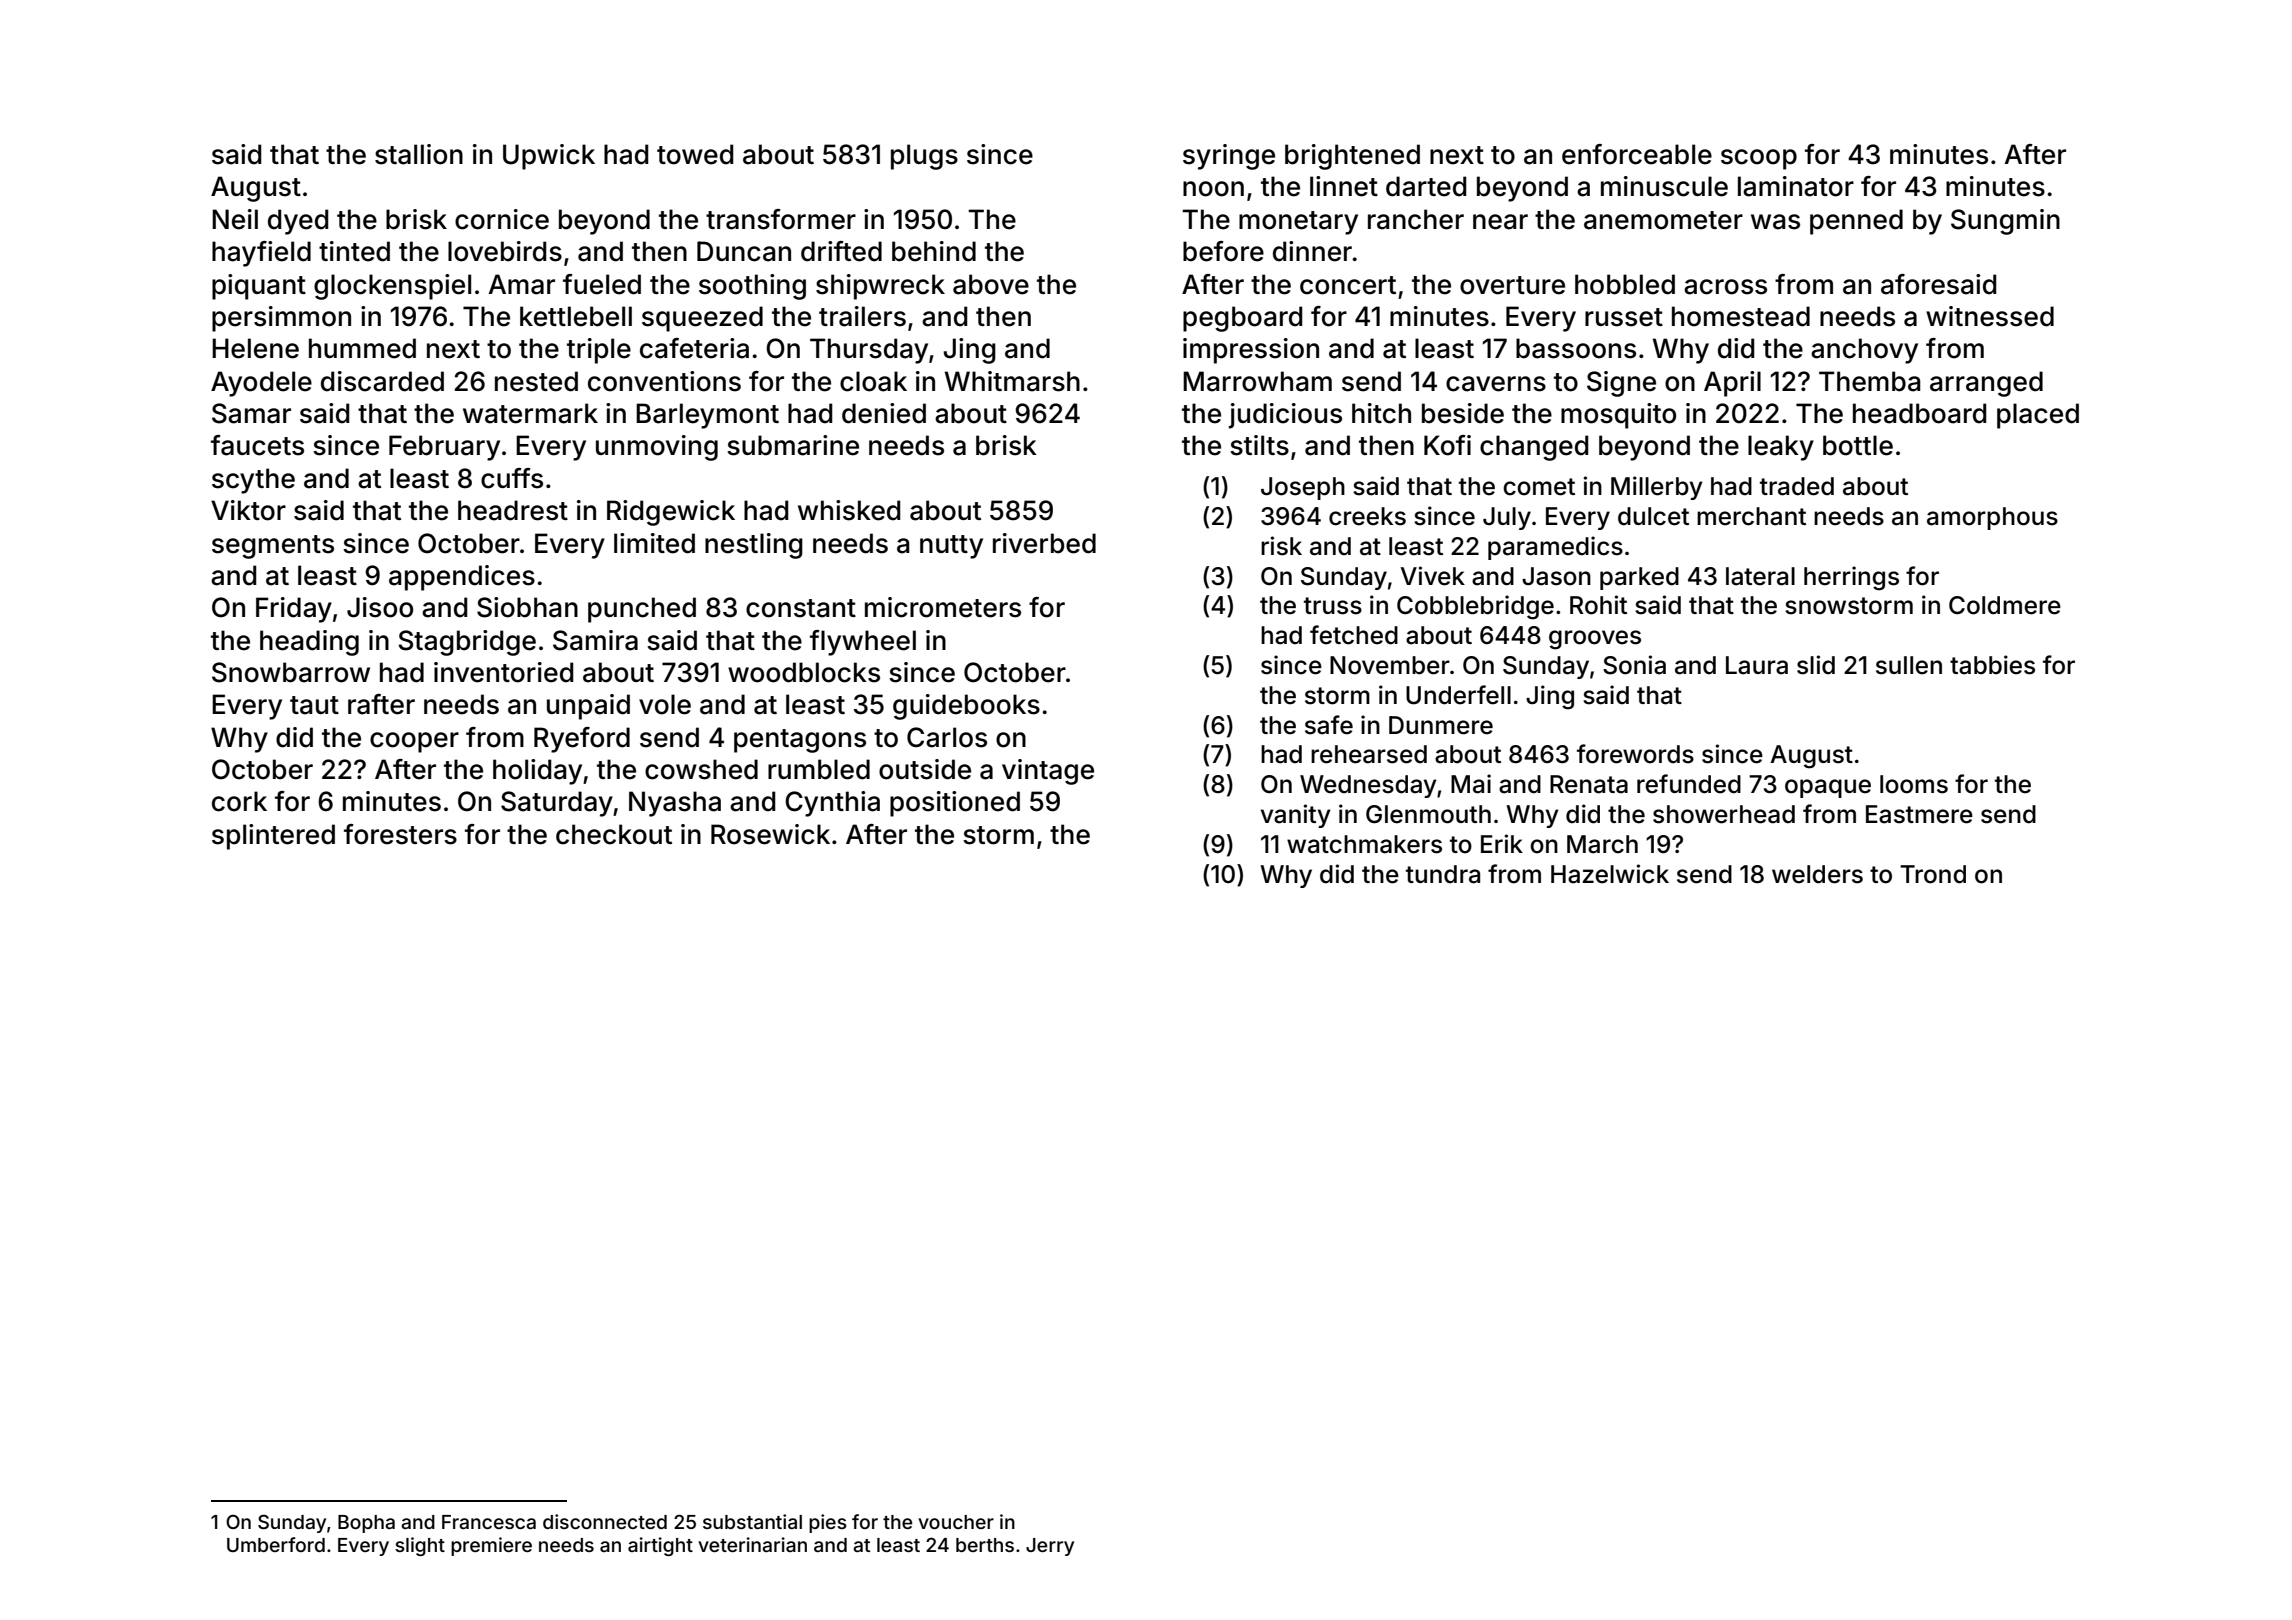 This page has height=1620, width=2292. I want to click on stallion, so click(419, 154).
